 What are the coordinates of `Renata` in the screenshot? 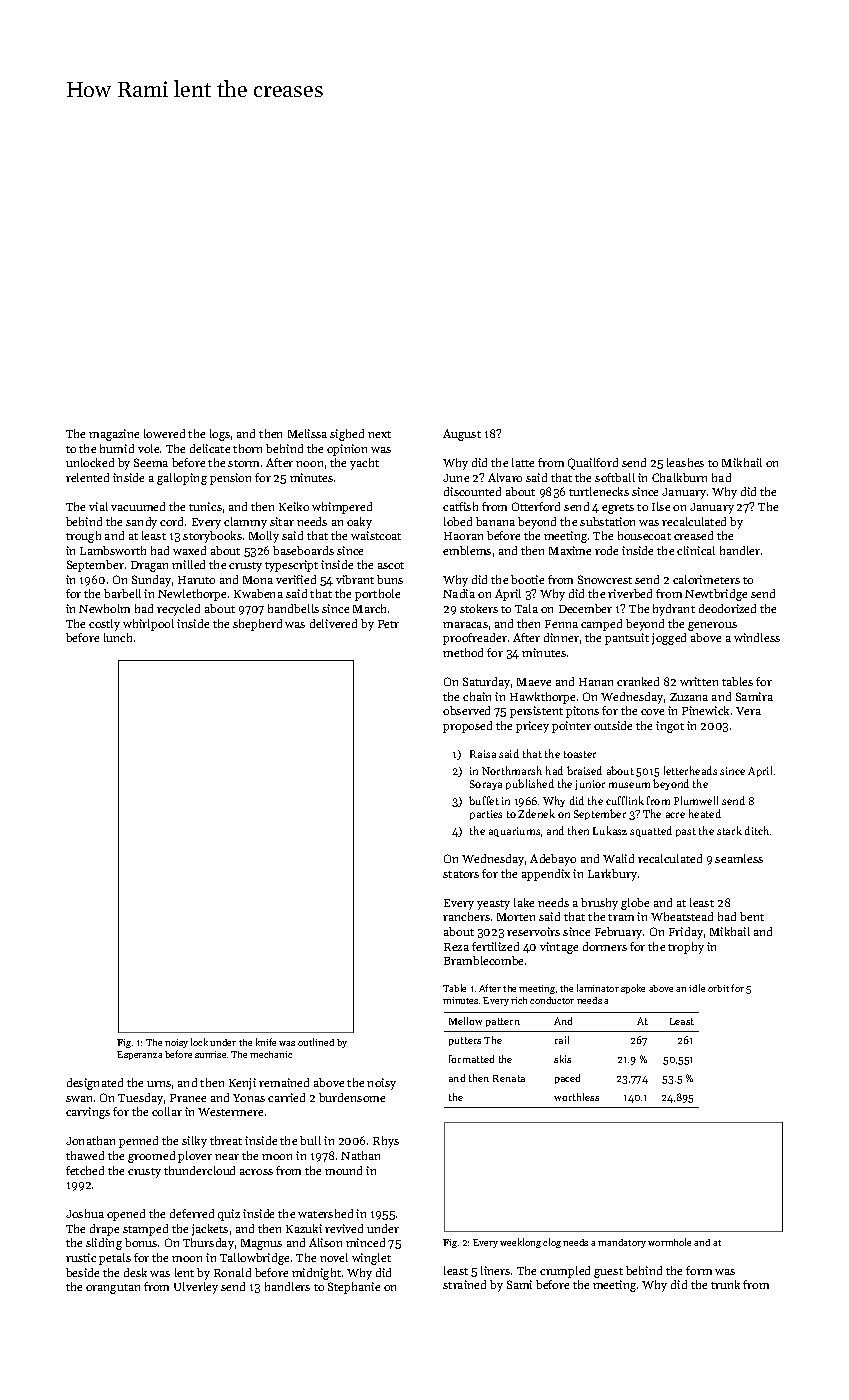 It's located at (509, 1078).
